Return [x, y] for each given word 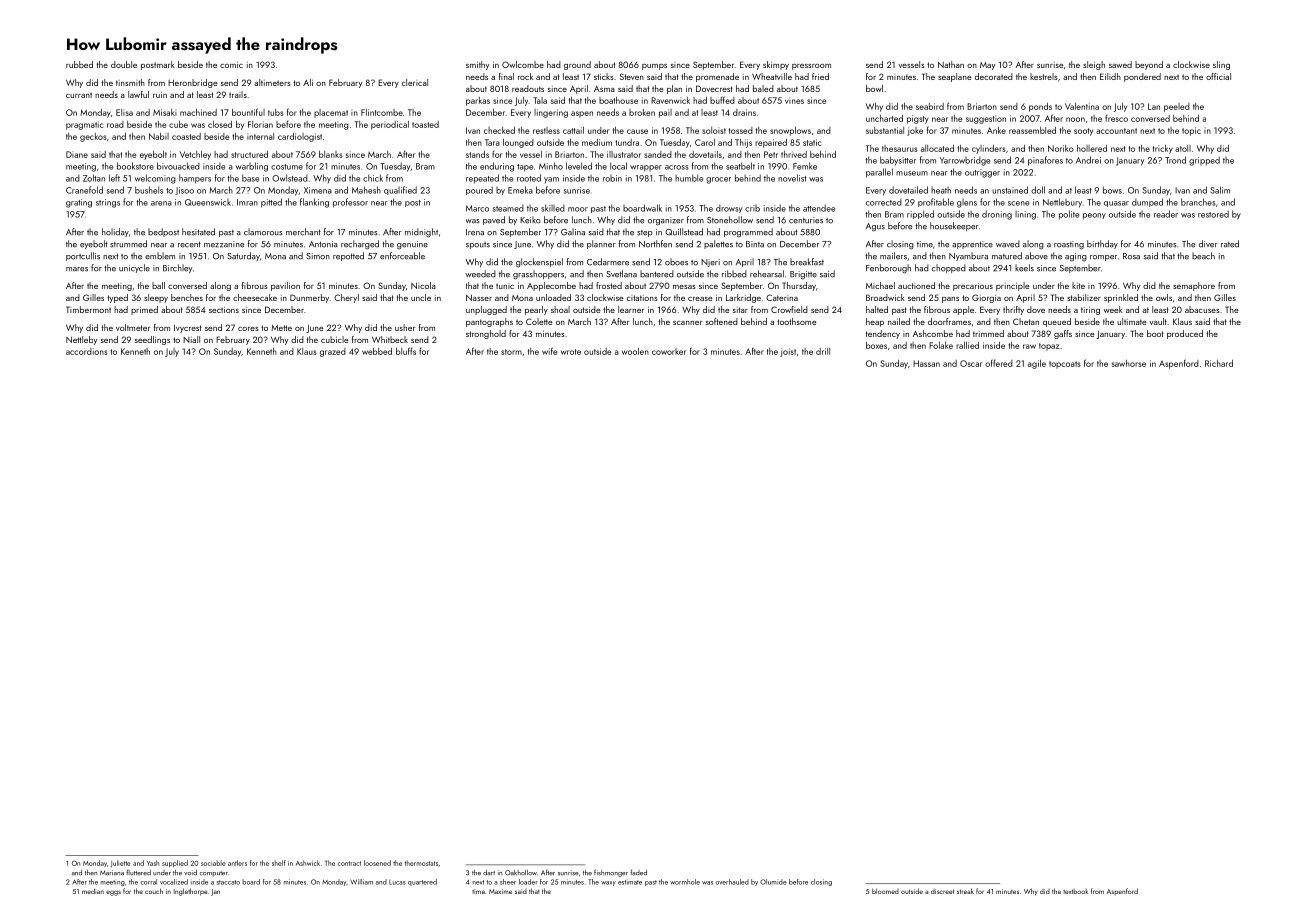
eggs [113, 893]
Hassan [926, 363]
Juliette [121, 863]
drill [823, 351]
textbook [1075, 891]
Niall [191, 339]
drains [744, 112]
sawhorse [1129, 363]
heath [941, 190]
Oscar [971, 363]
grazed [333, 352]
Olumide [773, 882]
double [124, 64]
